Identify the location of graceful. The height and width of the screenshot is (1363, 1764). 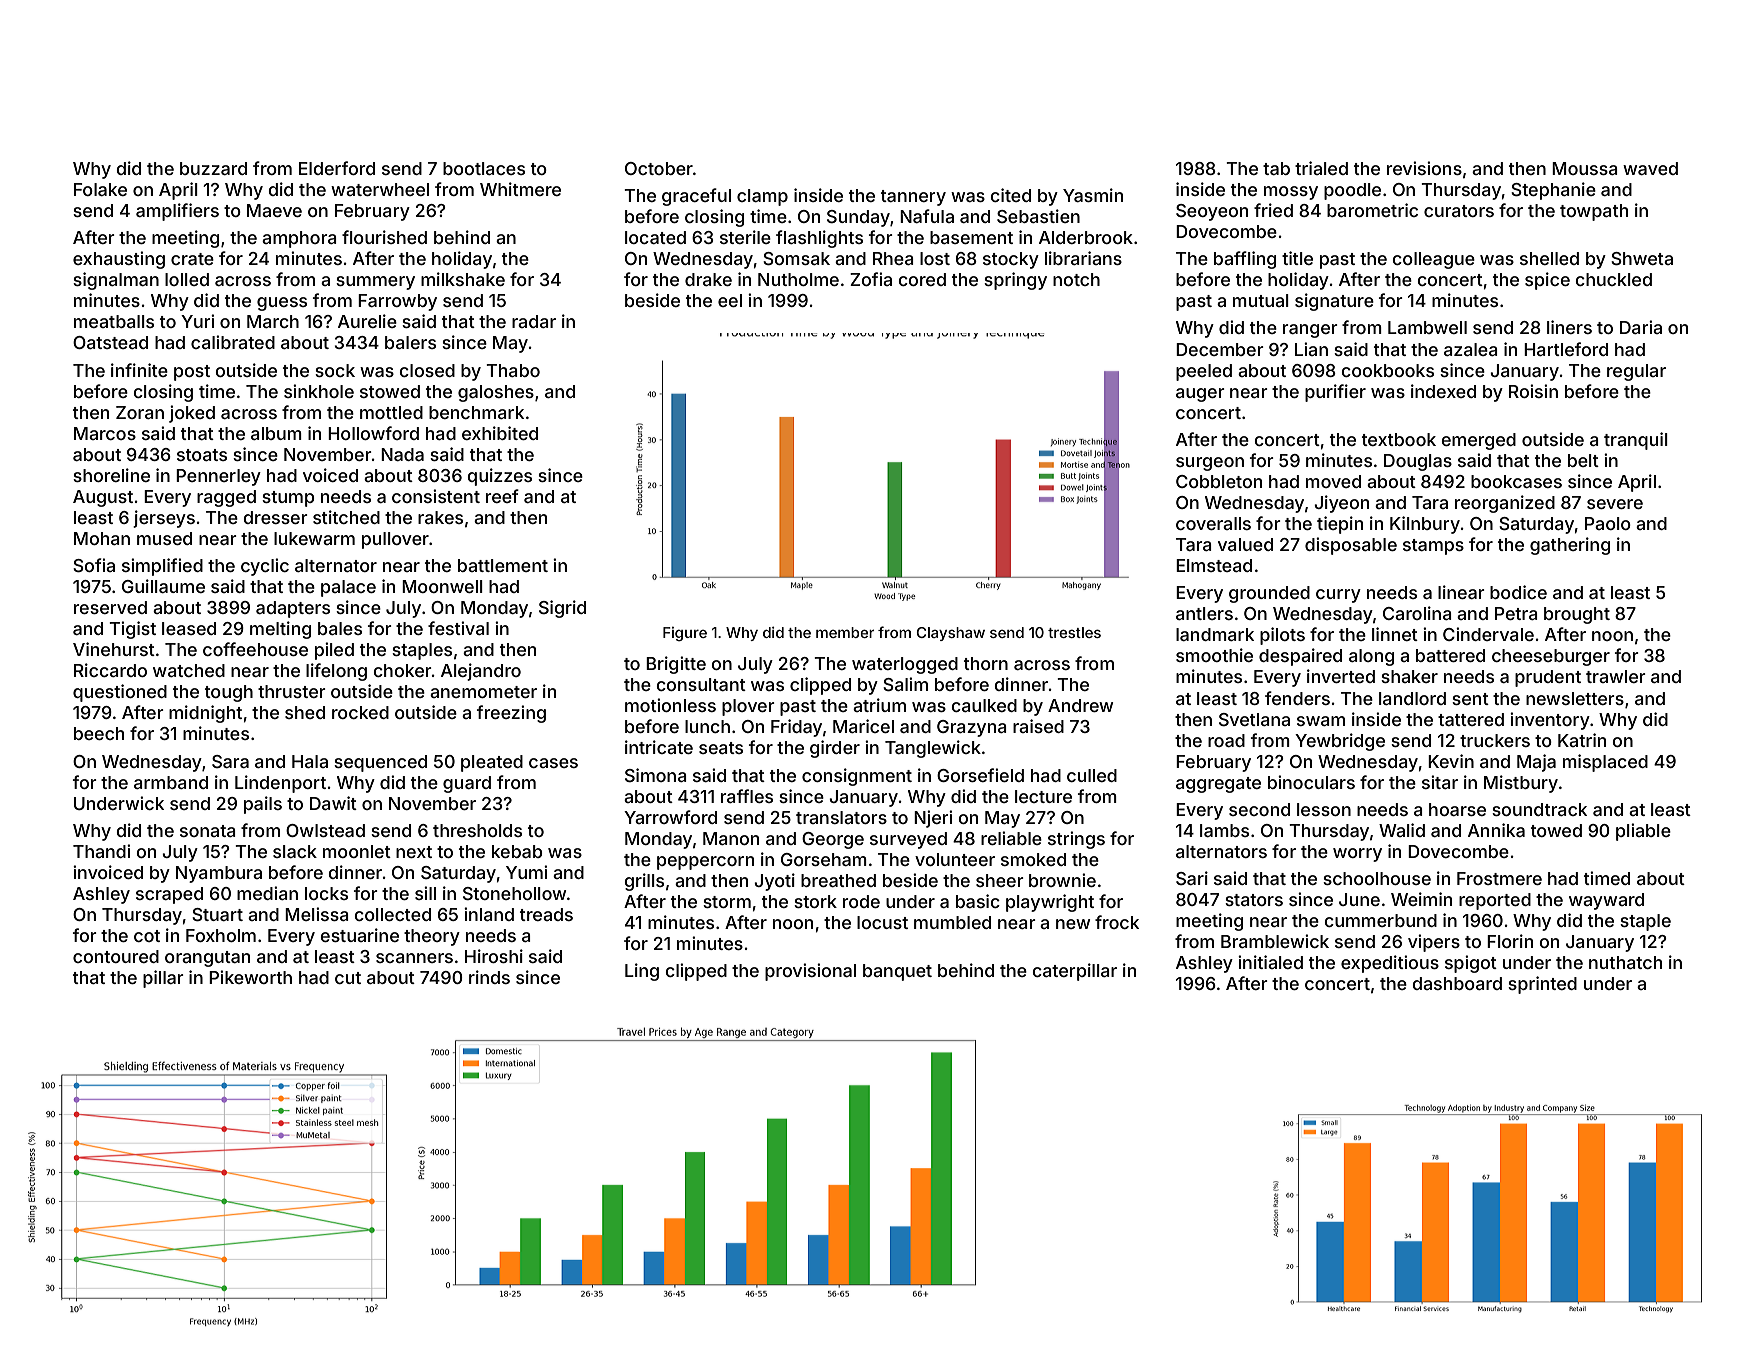
(696, 197).
